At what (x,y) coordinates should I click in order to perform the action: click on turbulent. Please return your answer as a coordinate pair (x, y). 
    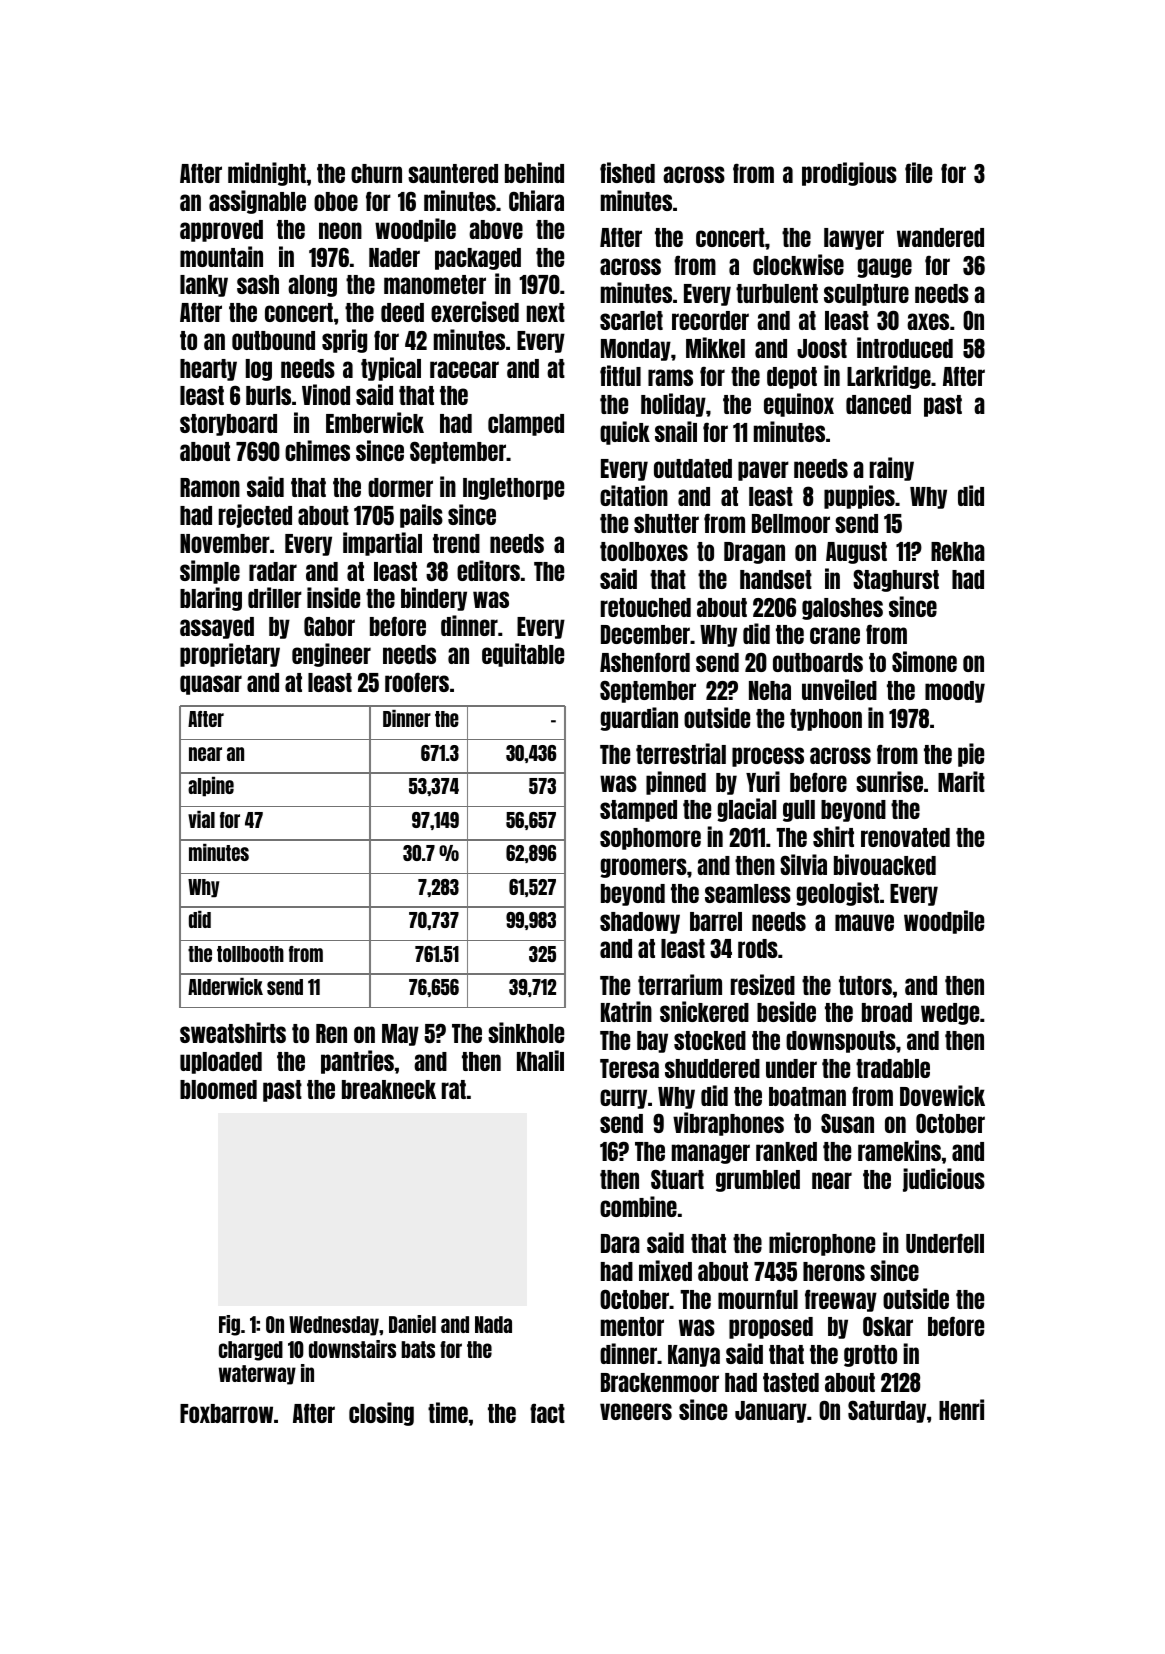
    Looking at the image, I should click on (777, 293).
